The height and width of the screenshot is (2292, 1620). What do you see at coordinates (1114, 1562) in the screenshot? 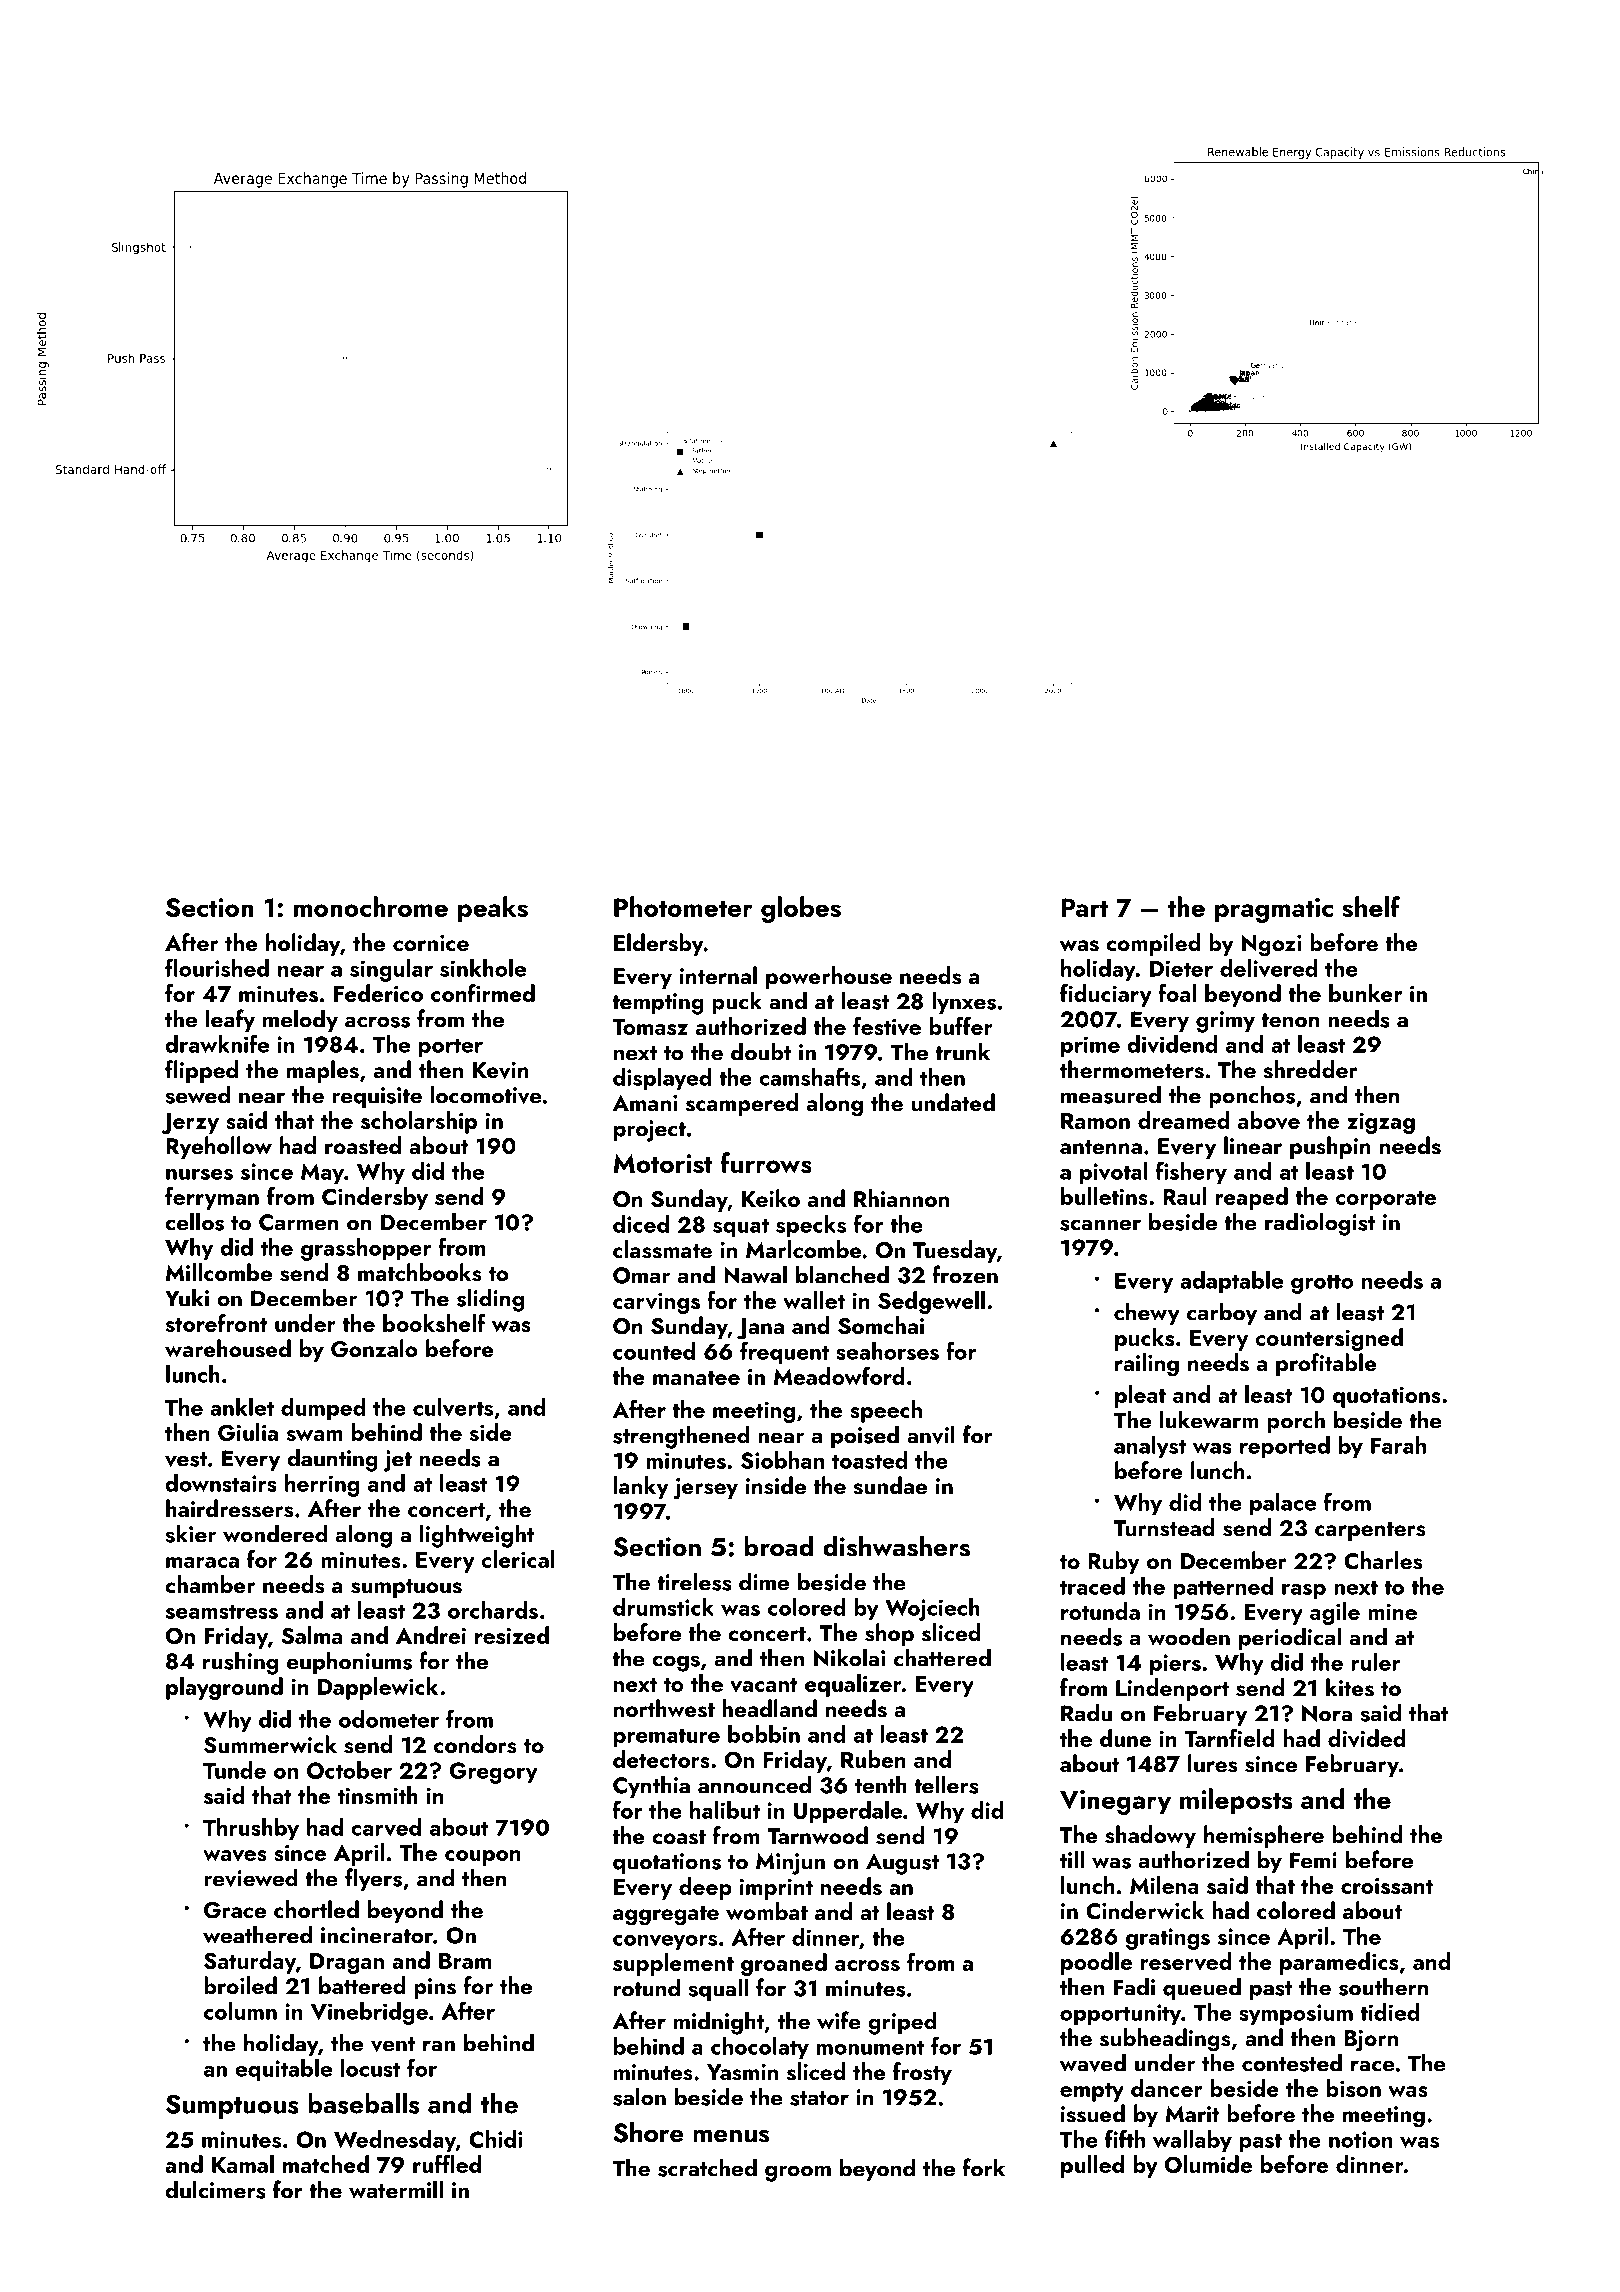
I see `Ruby` at bounding box center [1114, 1562].
